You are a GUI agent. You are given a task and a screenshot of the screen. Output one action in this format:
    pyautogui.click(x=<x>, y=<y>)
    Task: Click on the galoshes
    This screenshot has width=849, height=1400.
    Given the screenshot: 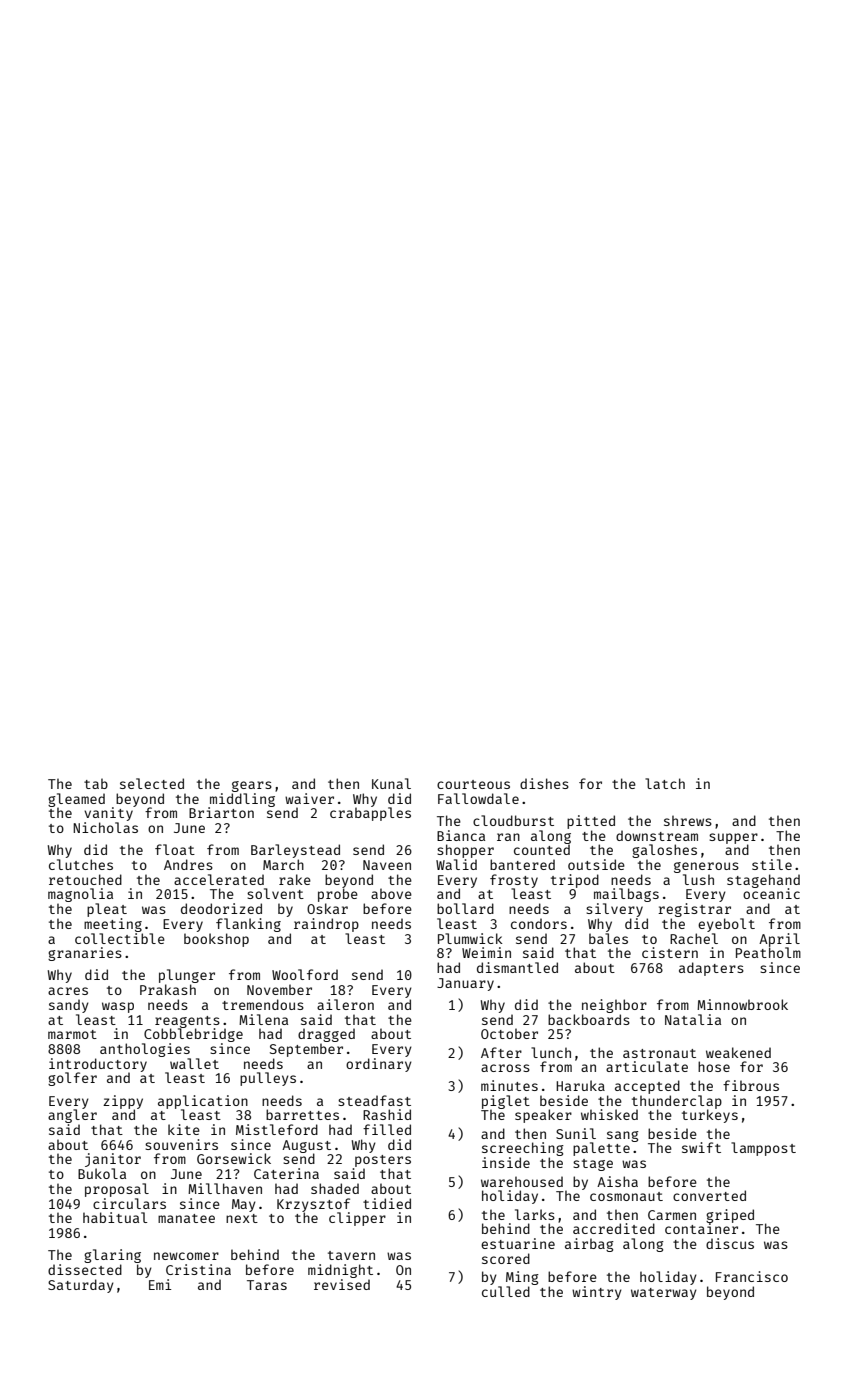 What is the action you would take?
    pyautogui.click(x=664, y=851)
